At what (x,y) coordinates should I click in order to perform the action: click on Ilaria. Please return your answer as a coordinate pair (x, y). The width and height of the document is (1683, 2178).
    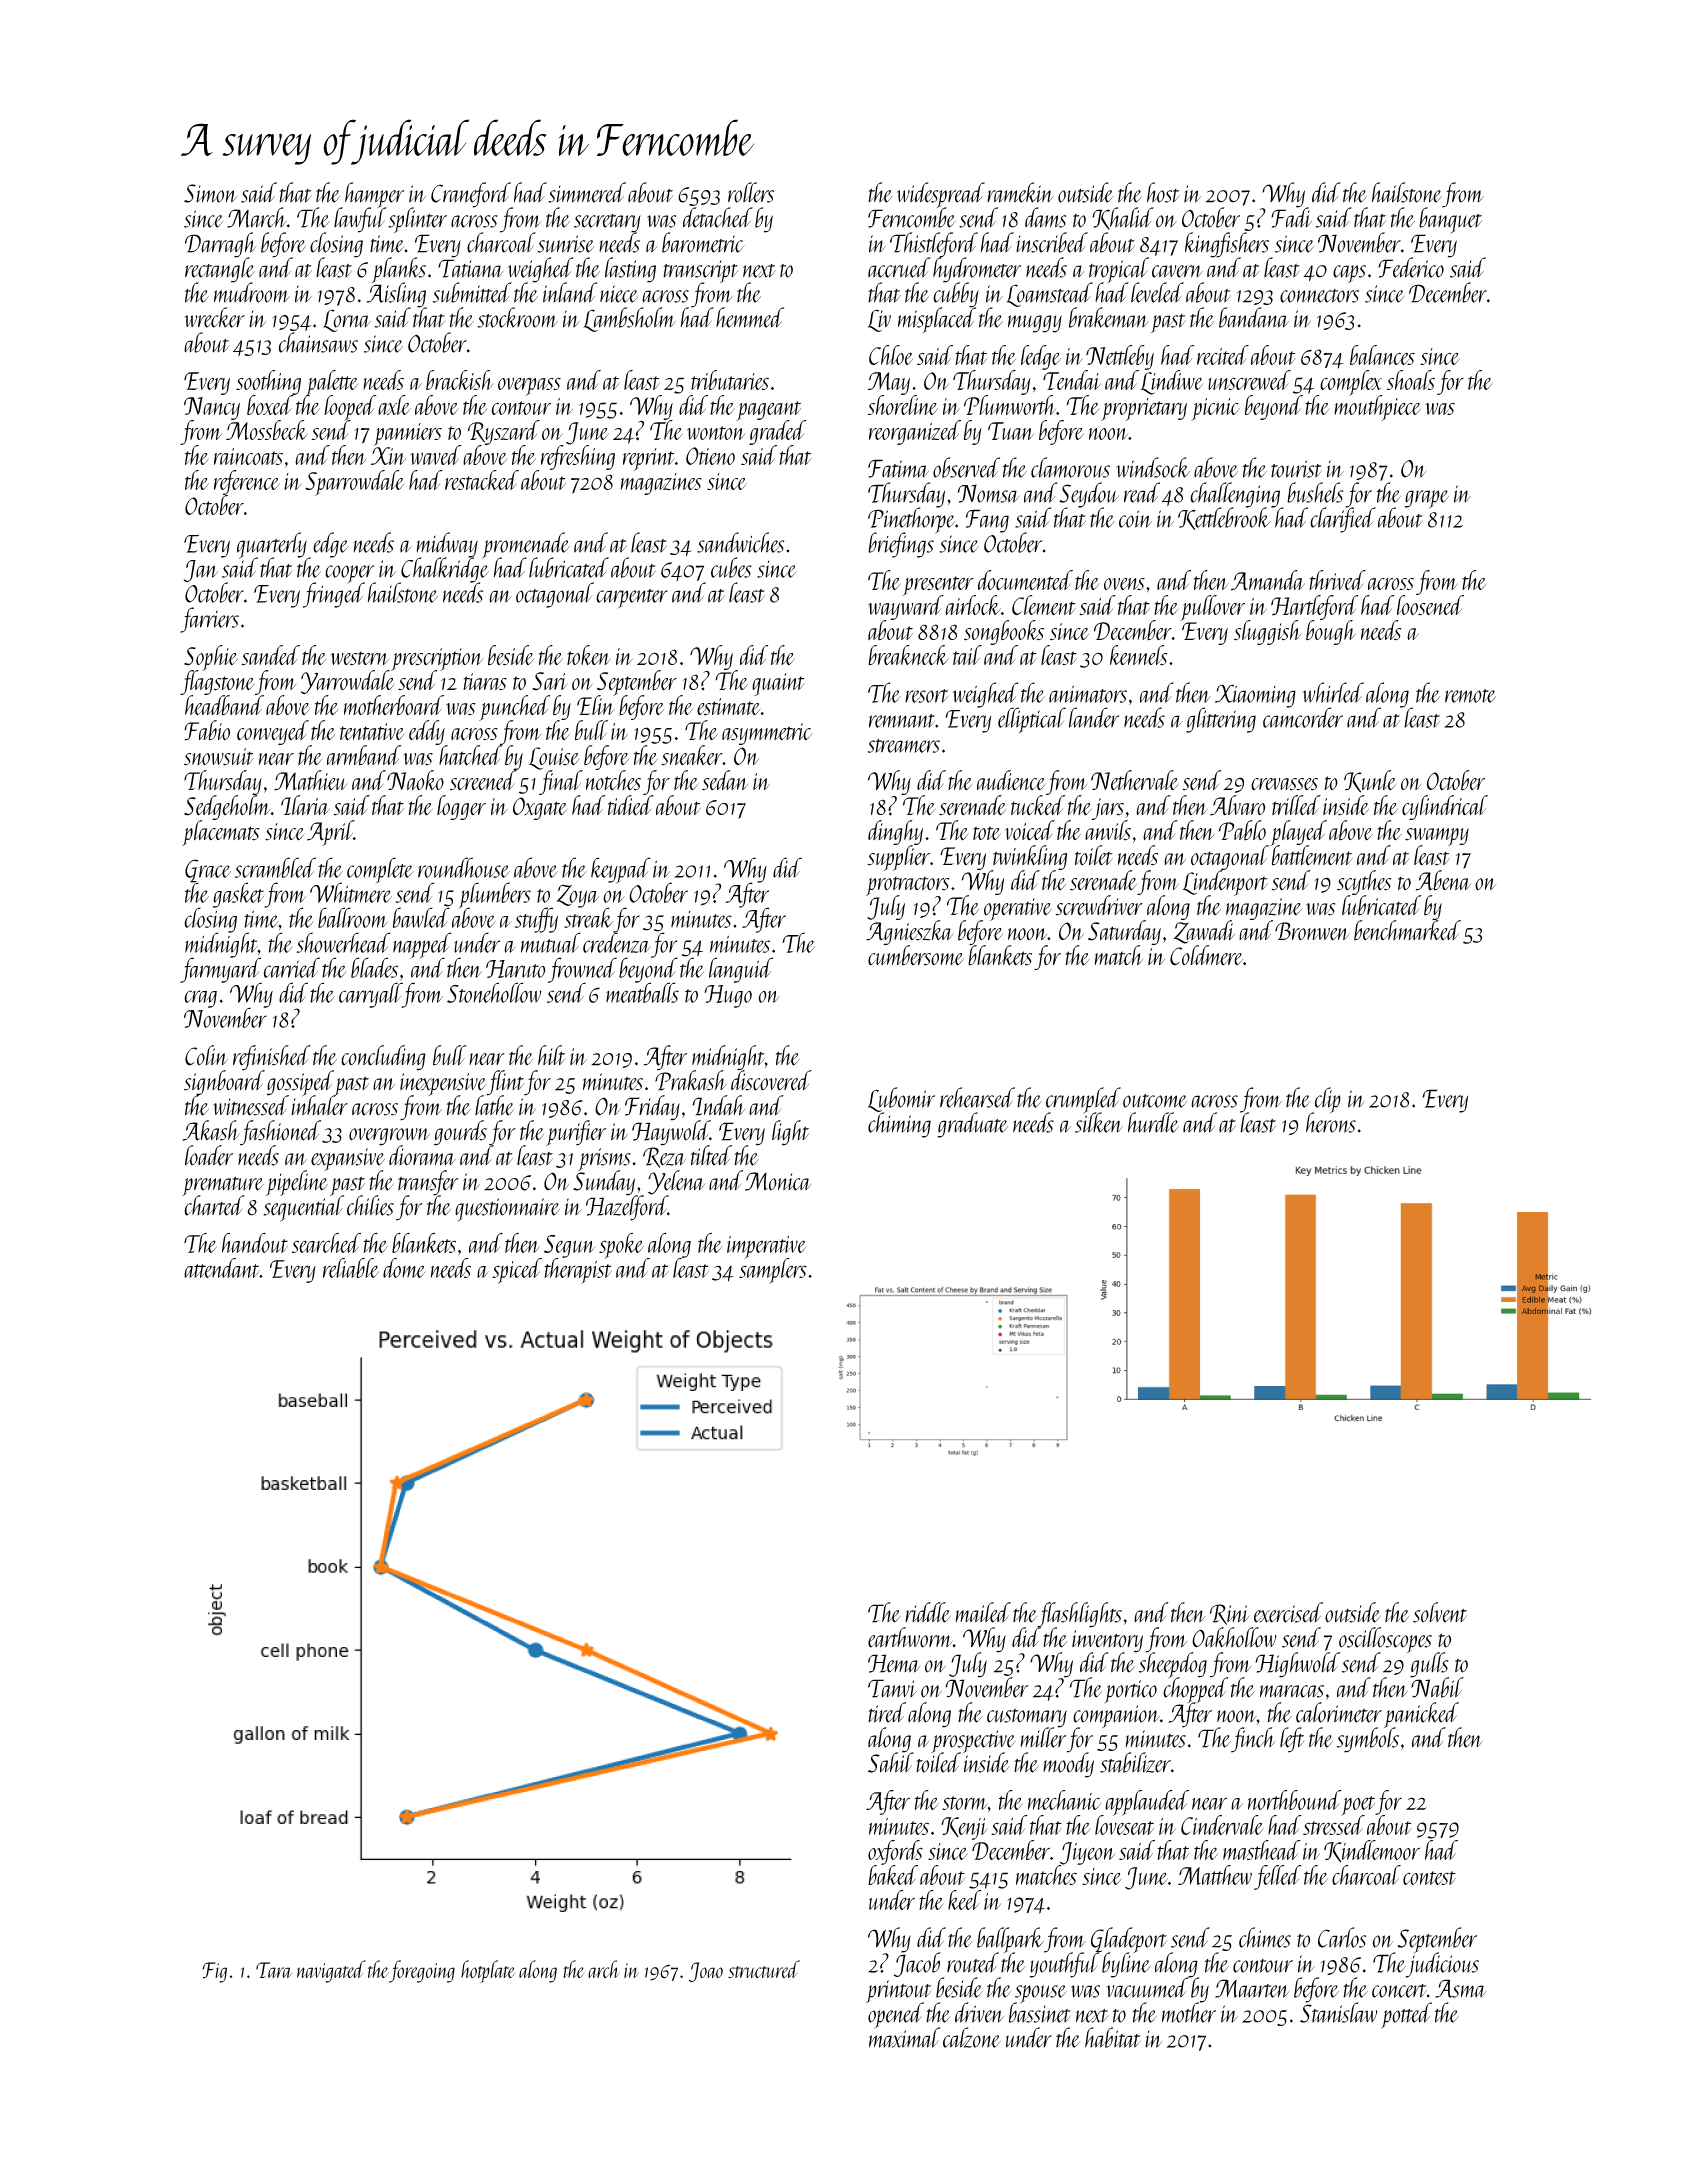
    Looking at the image, I should click on (305, 805).
